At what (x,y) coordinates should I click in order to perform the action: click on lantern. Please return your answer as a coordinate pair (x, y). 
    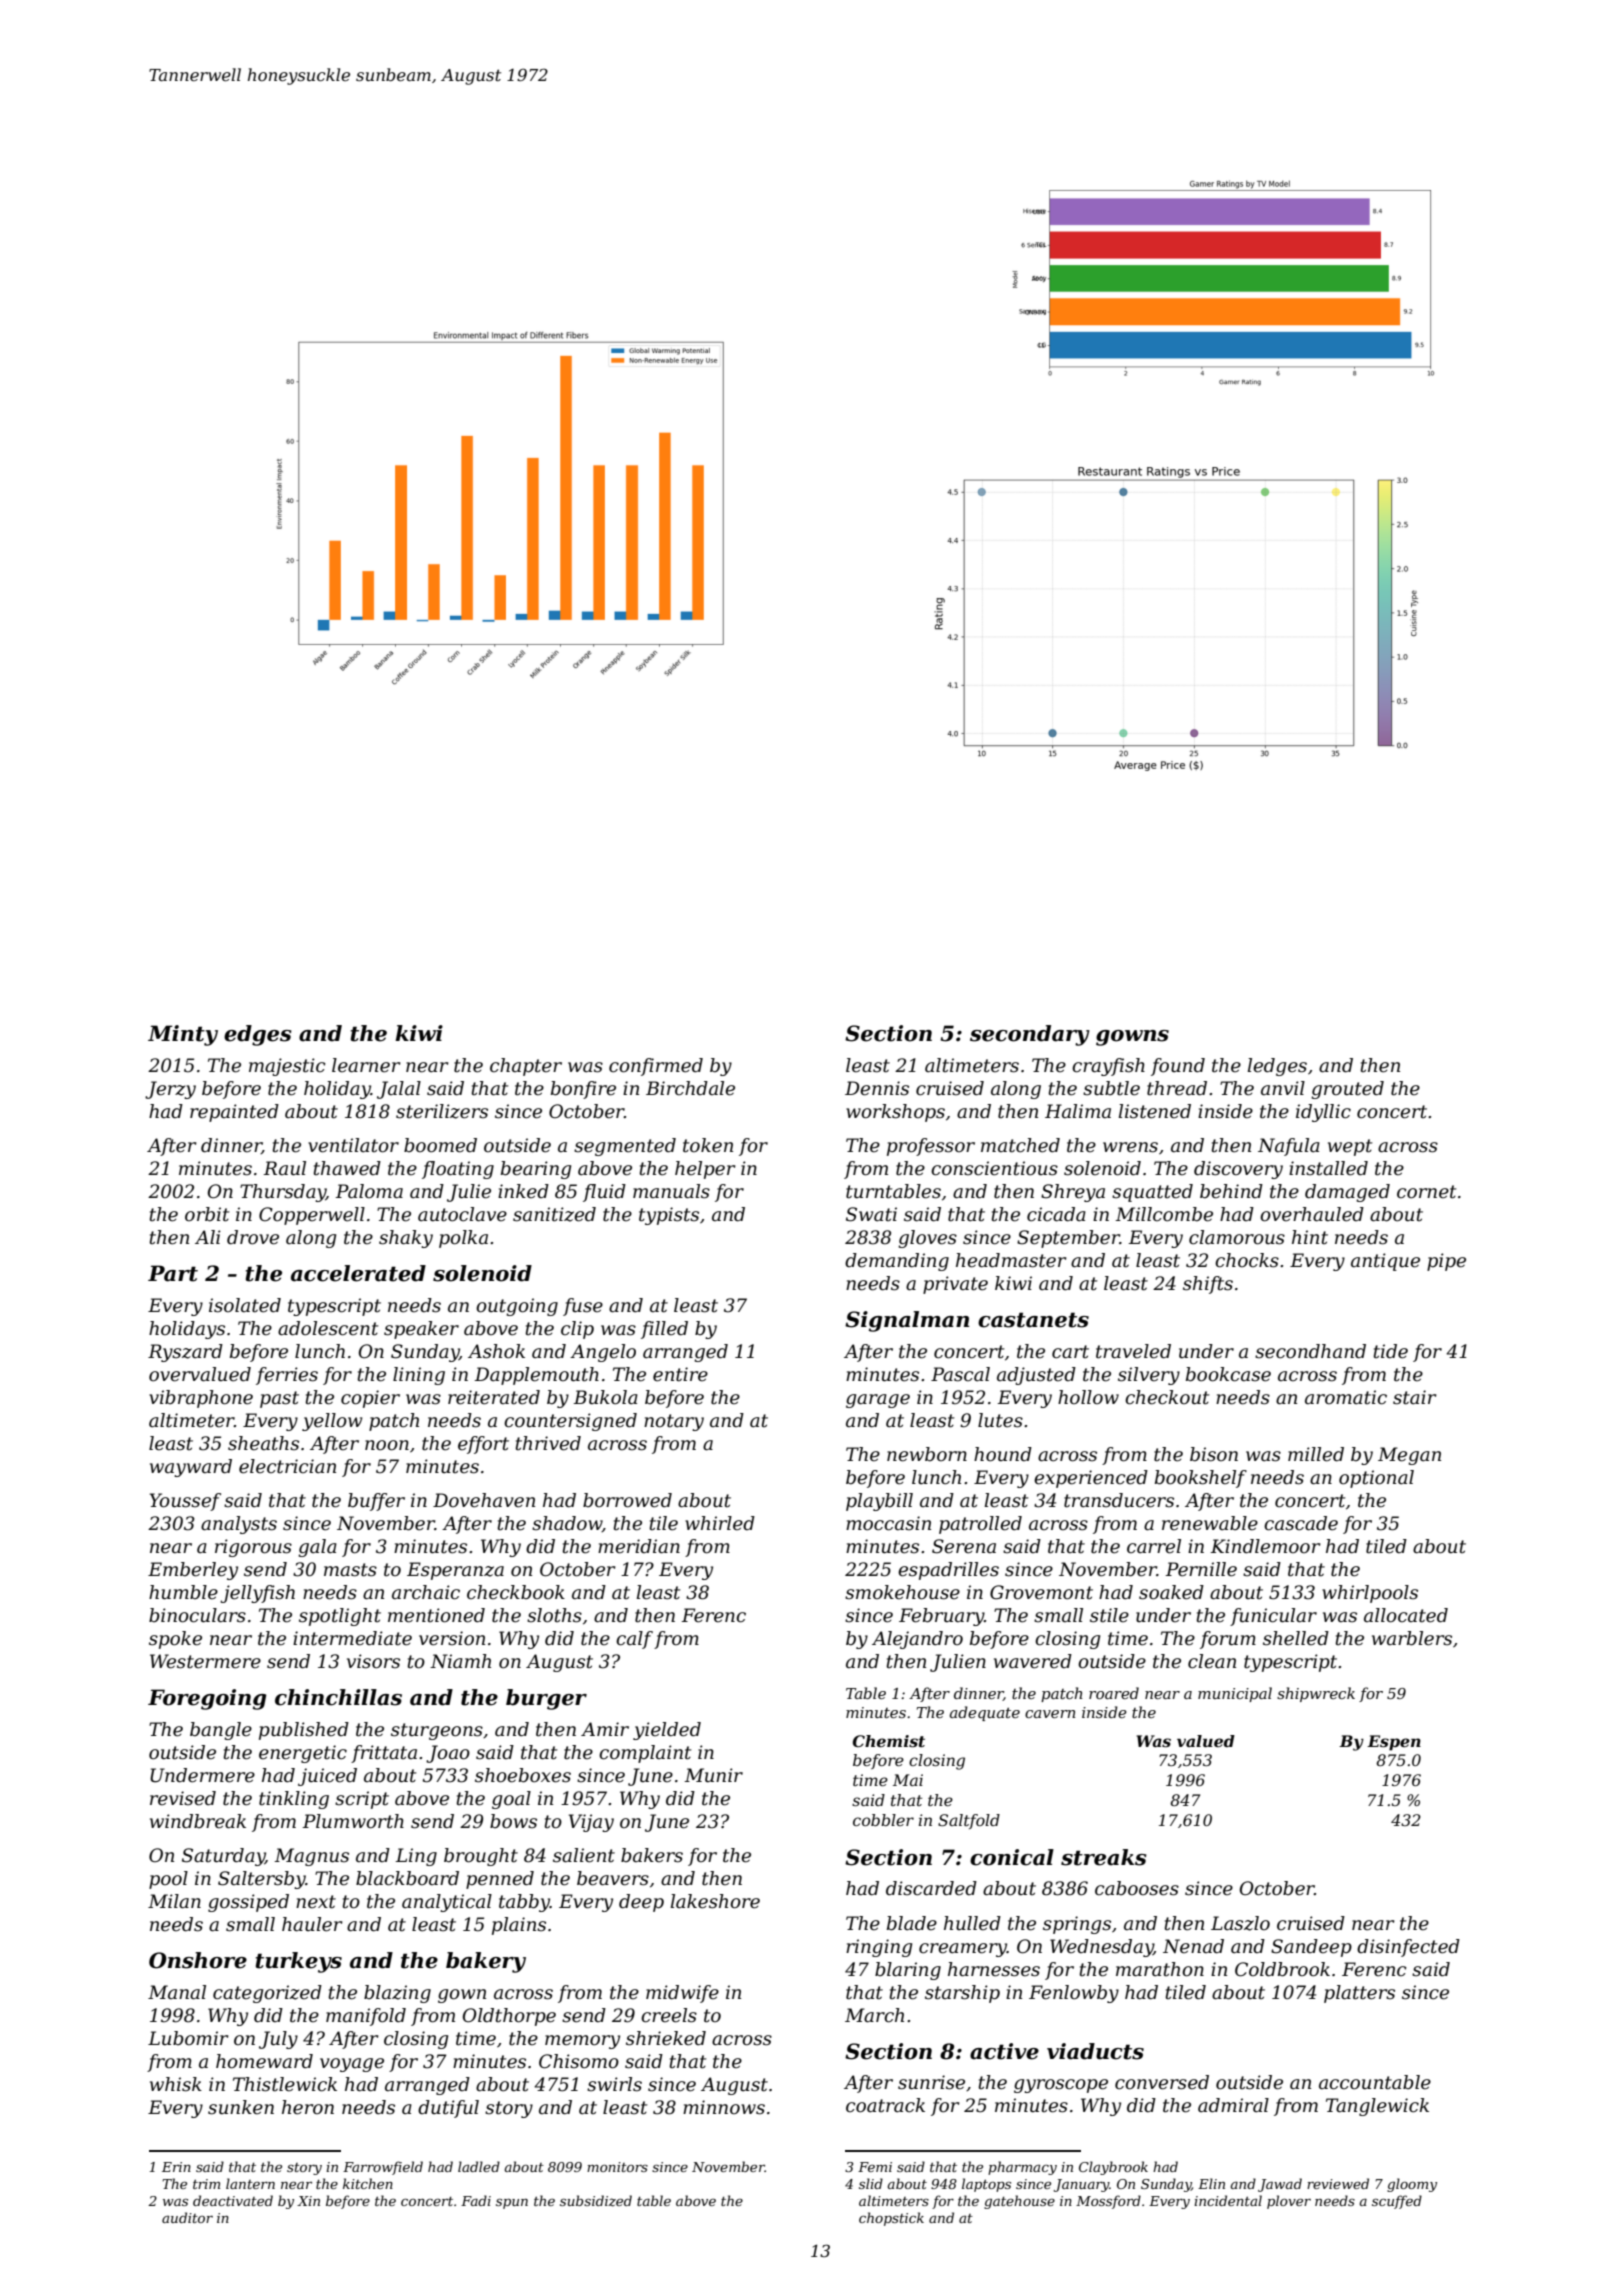
    Looking at the image, I should click on (250, 2183).
